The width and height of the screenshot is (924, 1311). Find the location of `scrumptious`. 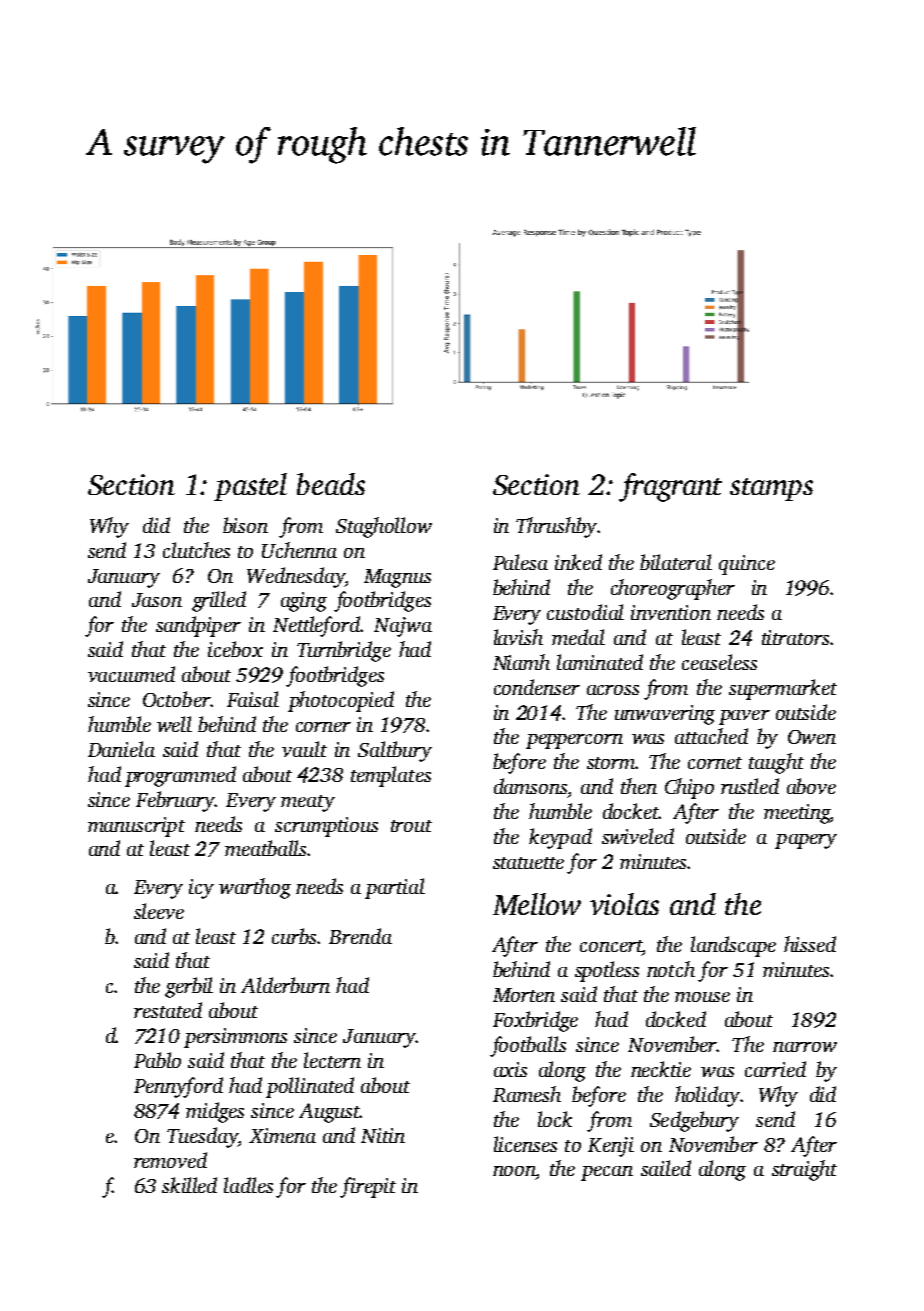

scrumptious is located at coordinates (326, 827).
